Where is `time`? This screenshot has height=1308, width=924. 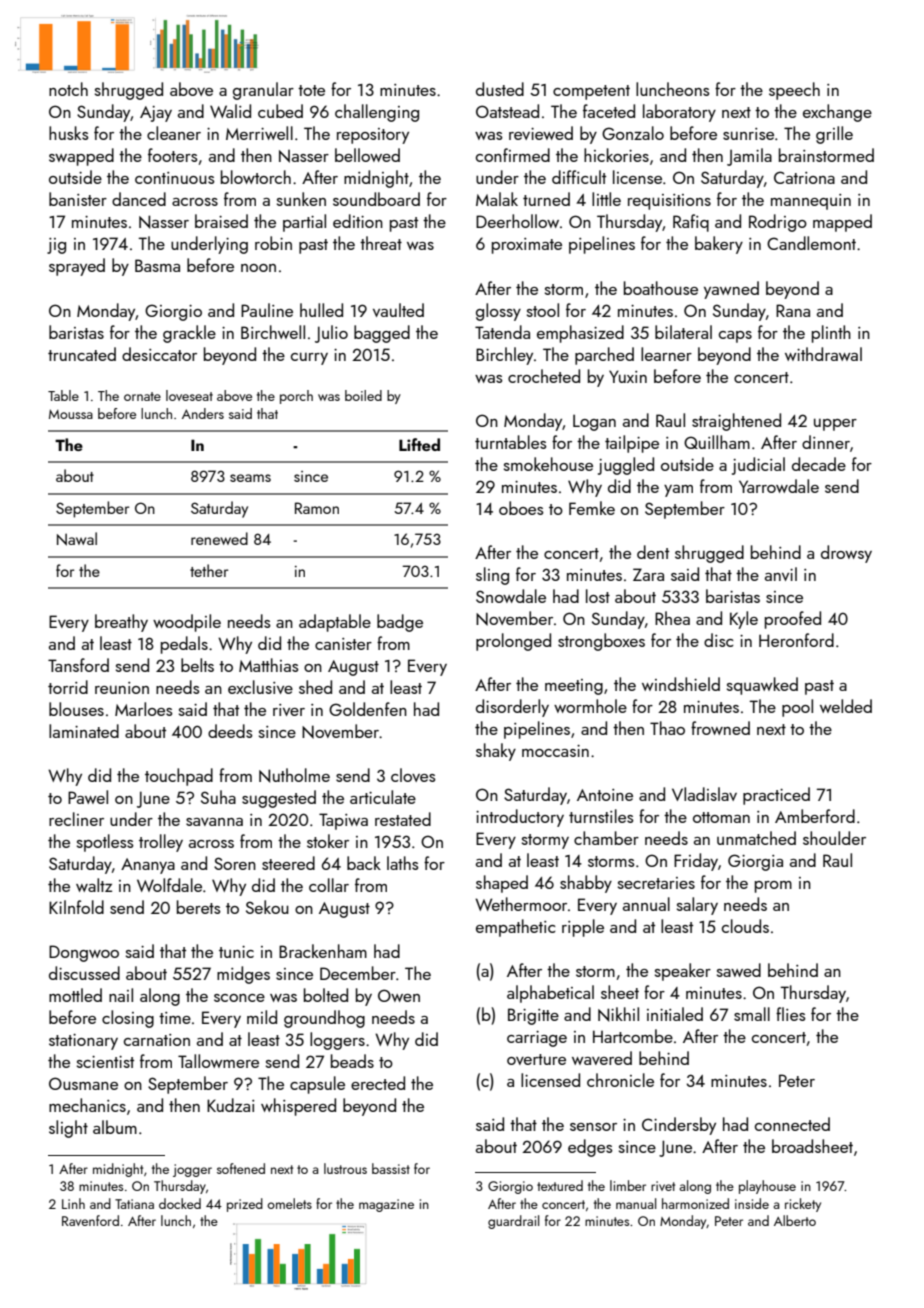
time is located at coordinates (175, 1018).
